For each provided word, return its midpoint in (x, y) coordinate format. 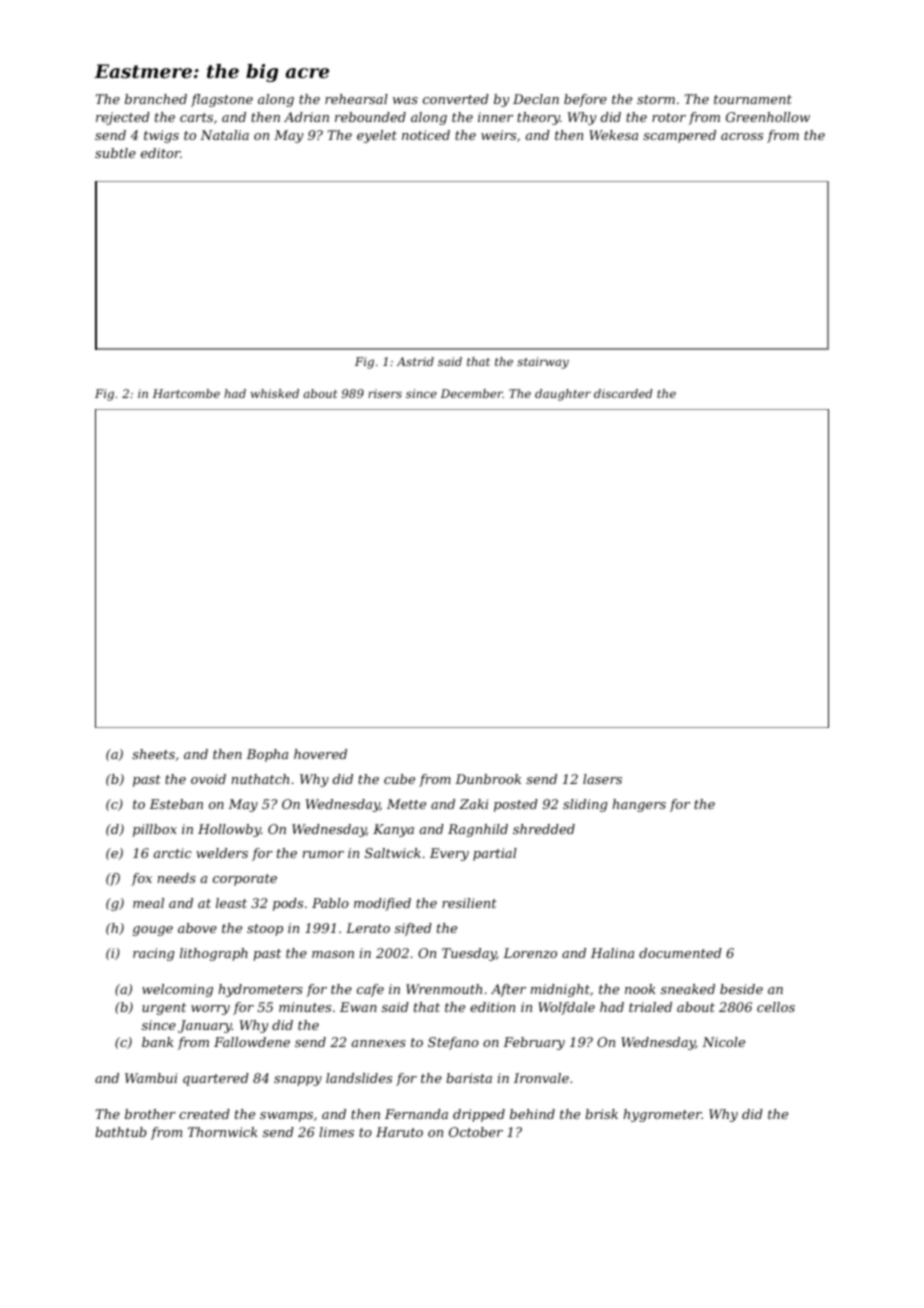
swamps (286, 1117)
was (405, 100)
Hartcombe (186, 393)
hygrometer (662, 1115)
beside (741, 989)
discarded (623, 393)
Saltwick (393, 853)
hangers (639, 805)
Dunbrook (488, 779)
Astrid (415, 361)
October (476, 1132)
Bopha (267, 755)
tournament (753, 99)
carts (196, 117)
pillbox (155, 830)
